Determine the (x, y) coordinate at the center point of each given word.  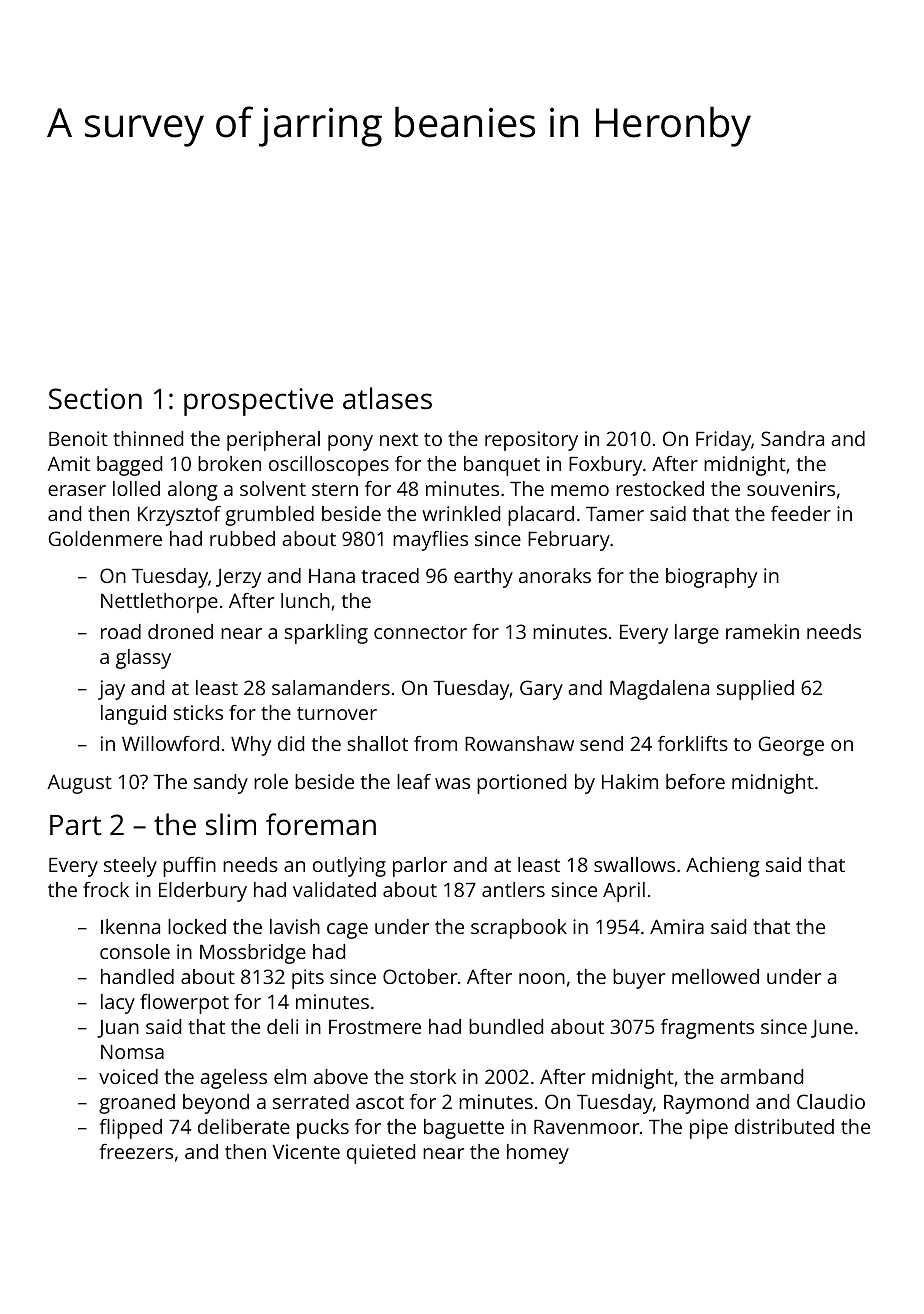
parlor (420, 867)
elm (290, 1076)
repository (531, 441)
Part (75, 825)
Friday (723, 441)
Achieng (723, 867)
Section (95, 399)
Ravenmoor (586, 1127)
